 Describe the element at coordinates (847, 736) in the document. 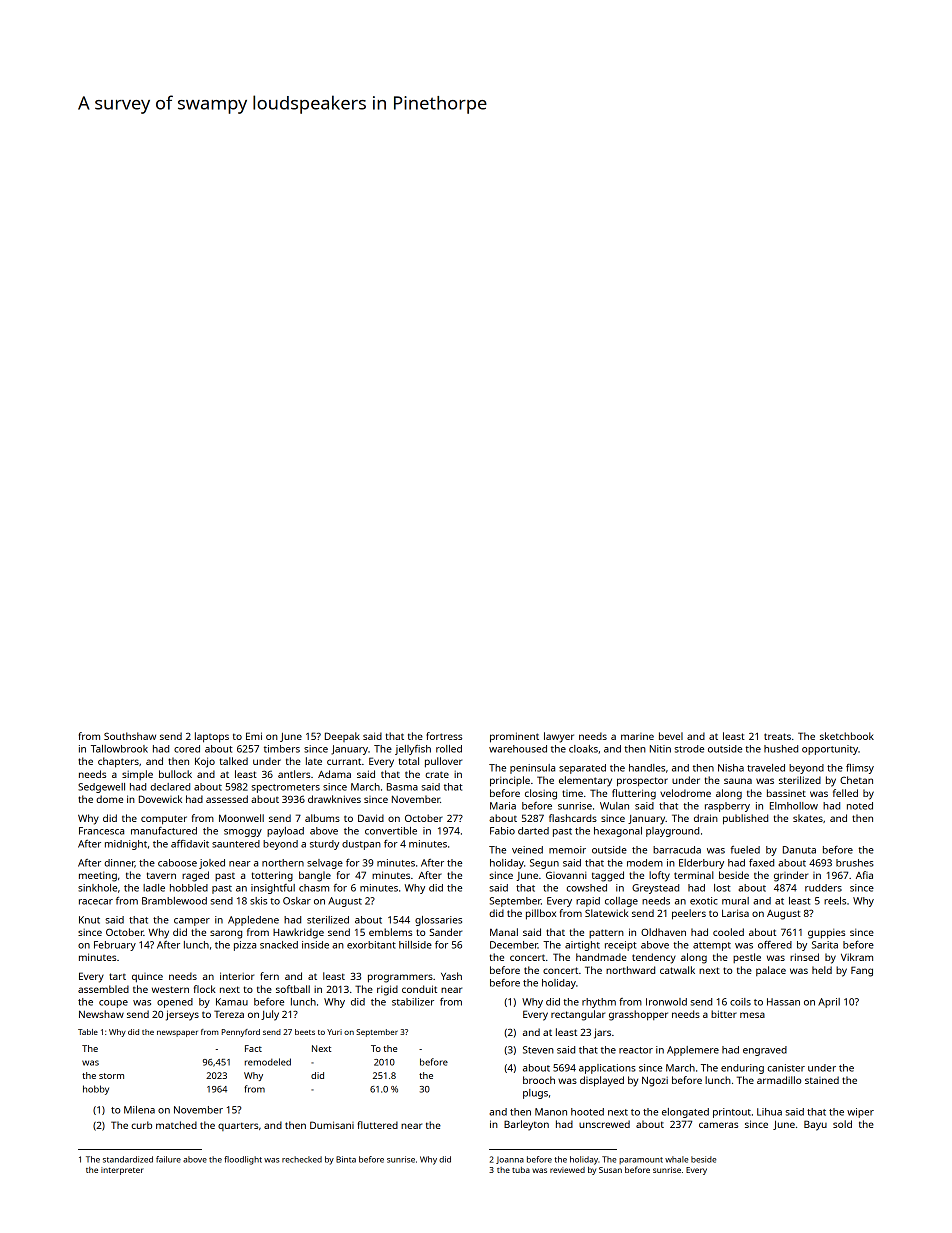

I see `sketchbook` at that location.
